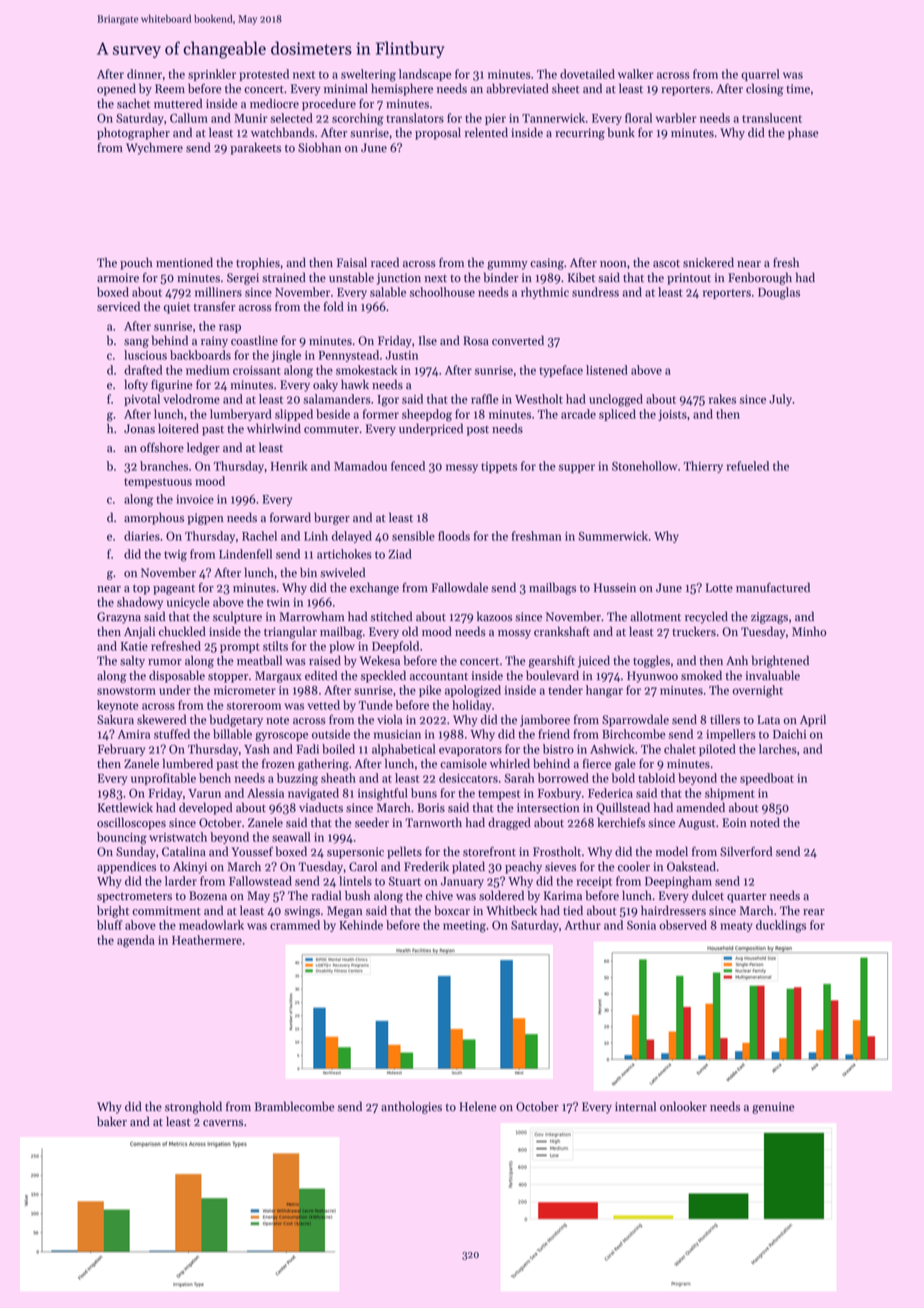 This screenshot has height=1308, width=924. I want to click on relented, so click(486, 132).
